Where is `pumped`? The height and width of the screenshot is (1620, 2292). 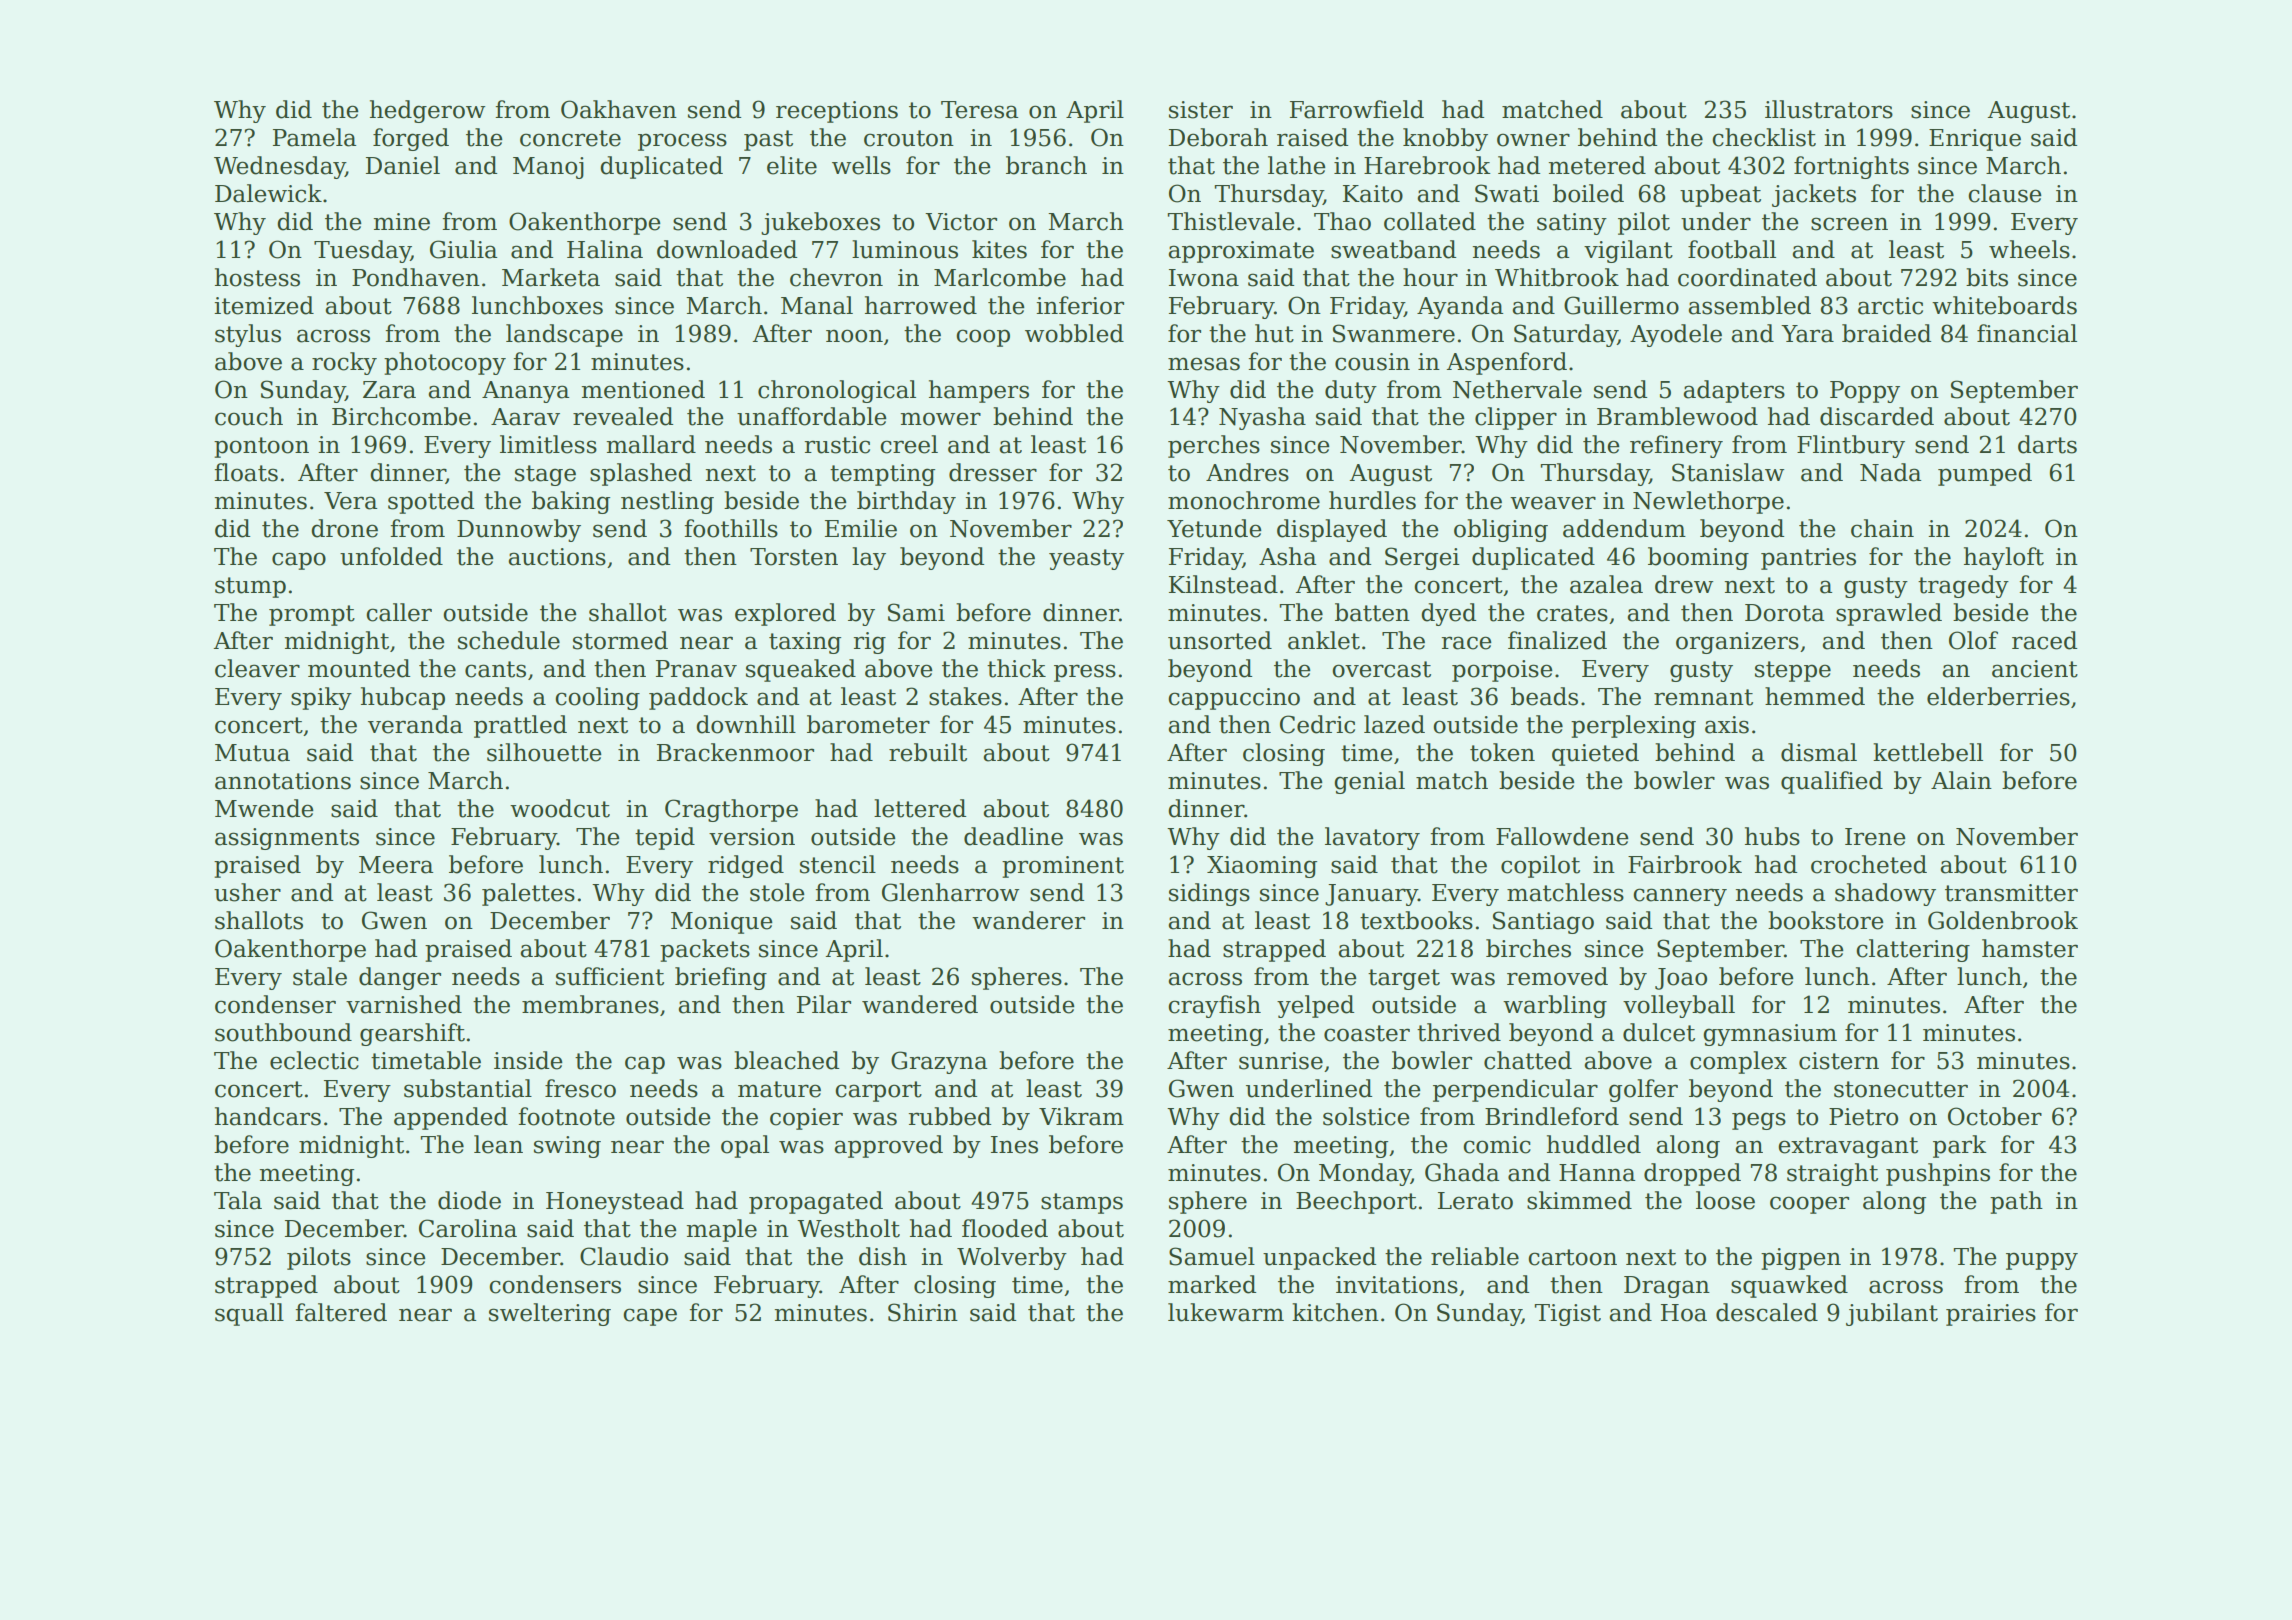
pumped is located at coordinates (1985, 474).
